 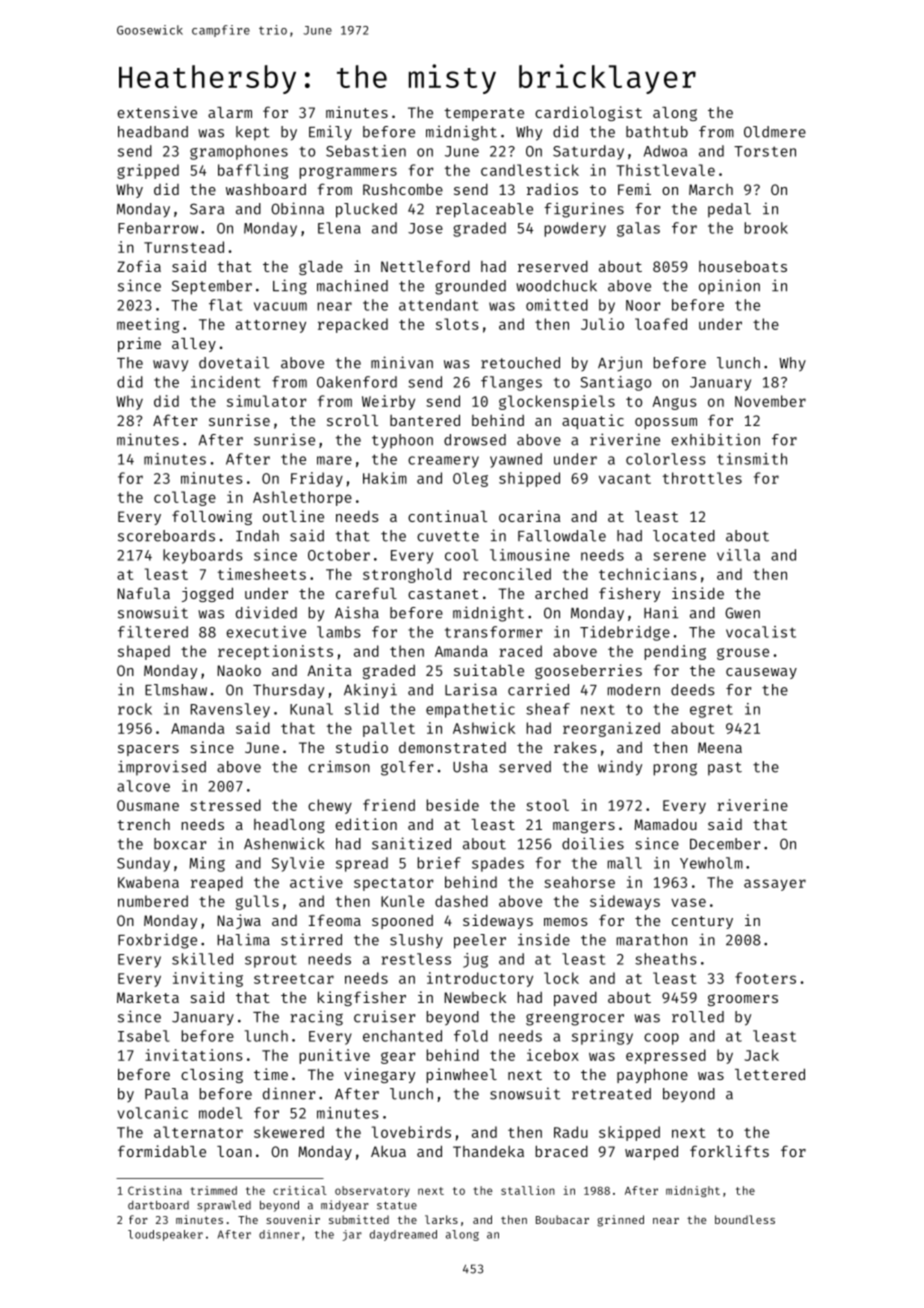 What do you see at coordinates (158, 228) in the screenshot?
I see `Fenbarrow` at bounding box center [158, 228].
